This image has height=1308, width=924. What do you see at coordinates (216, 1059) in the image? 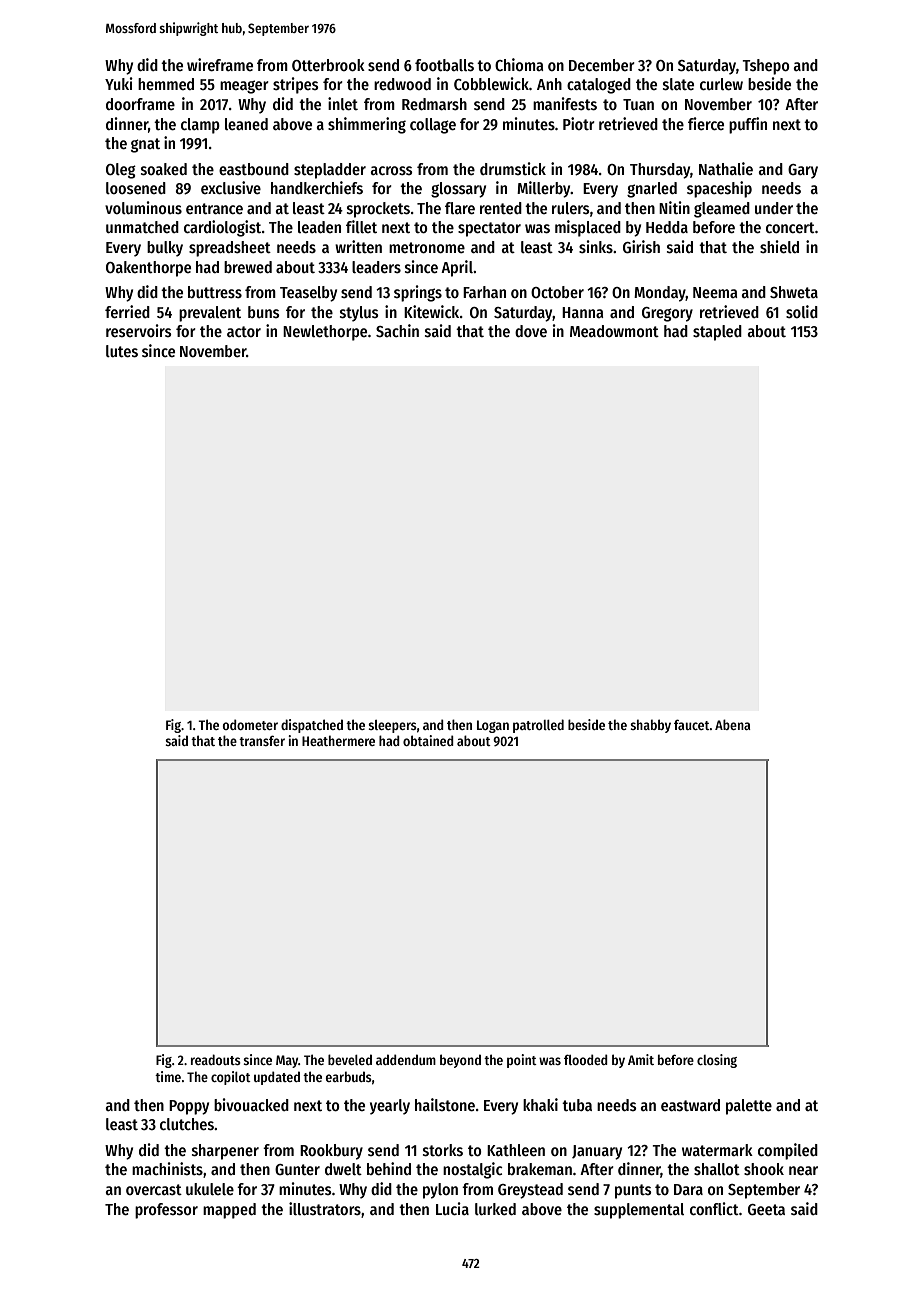
I see `readouts` at bounding box center [216, 1059].
